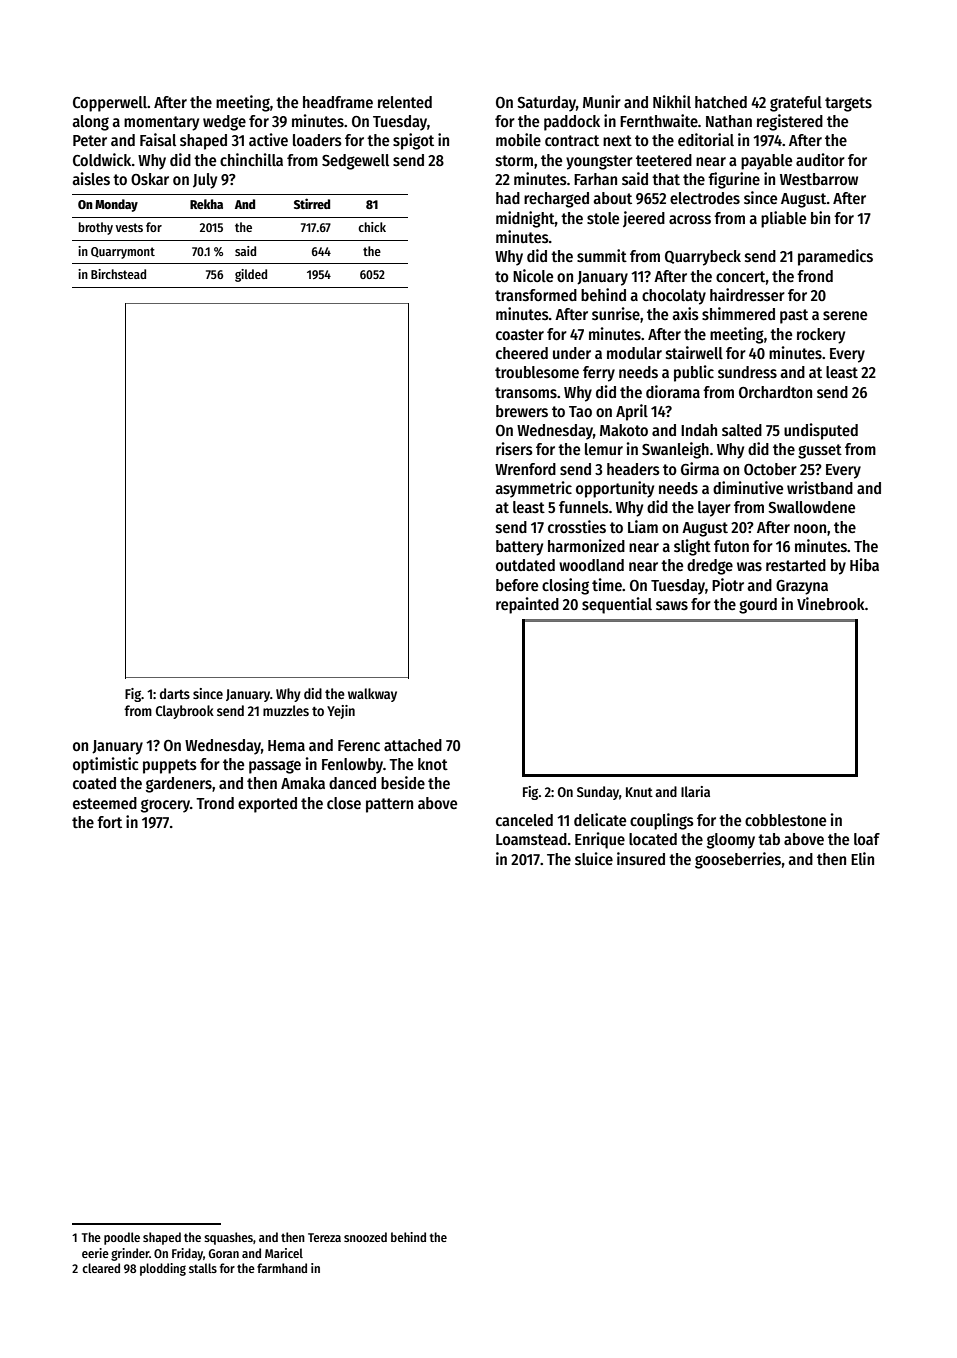 The image size is (957, 1358). What do you see at coordinates (586, 545) in the document?
I see `harmonized` at bounding box center [586, 545].
